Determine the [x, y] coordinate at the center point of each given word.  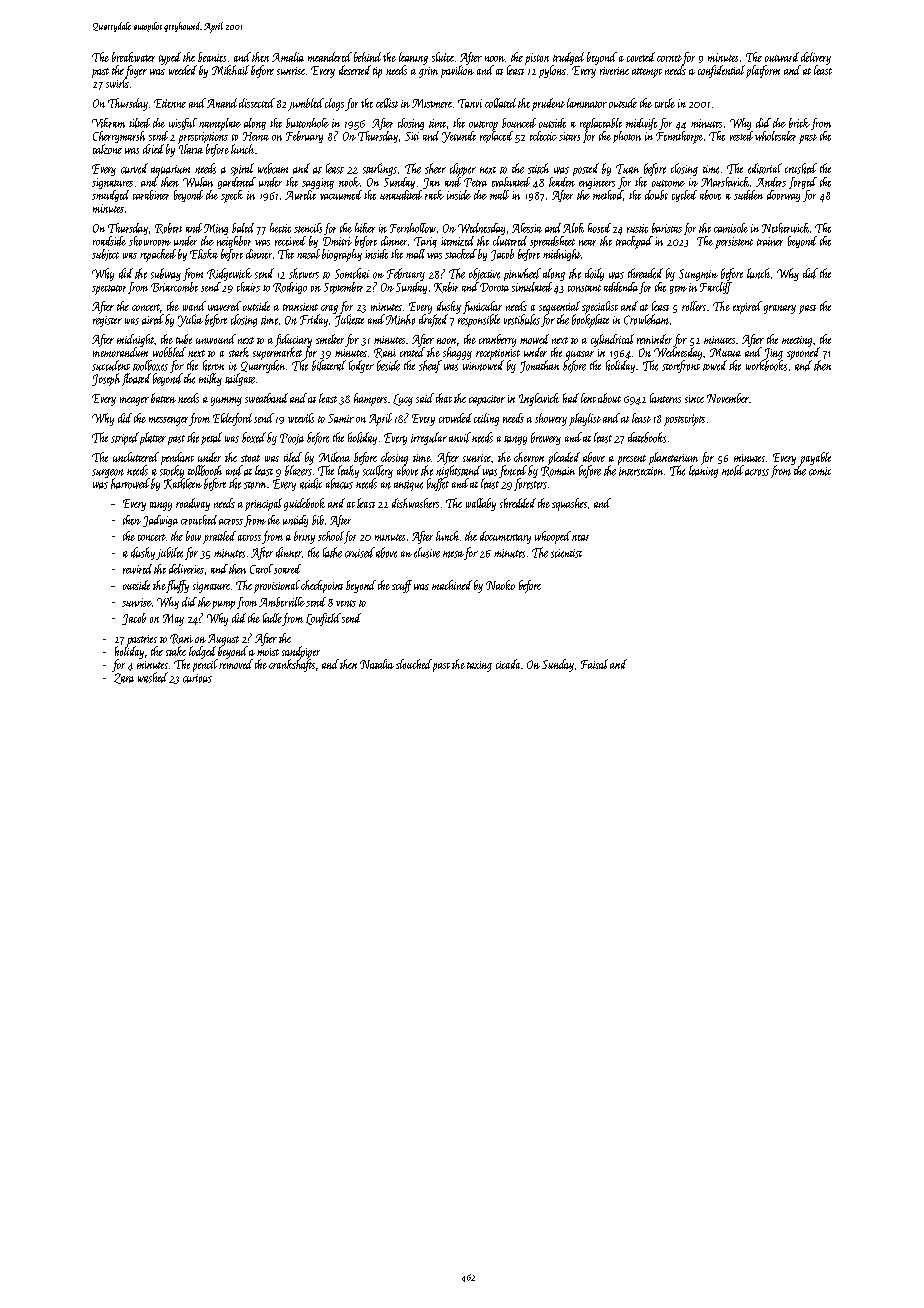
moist [268, 652]
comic [820, 471]
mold [733, 470]
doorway [783, 196]
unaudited [401, 195]
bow [193, 536]
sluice [443, 57]
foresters [530, 484]
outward [782, 57]
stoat [250, 458]
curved [134, 168]
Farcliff [716, 288]
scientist [566, 553]
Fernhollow [413, 228]
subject [105, 255]
